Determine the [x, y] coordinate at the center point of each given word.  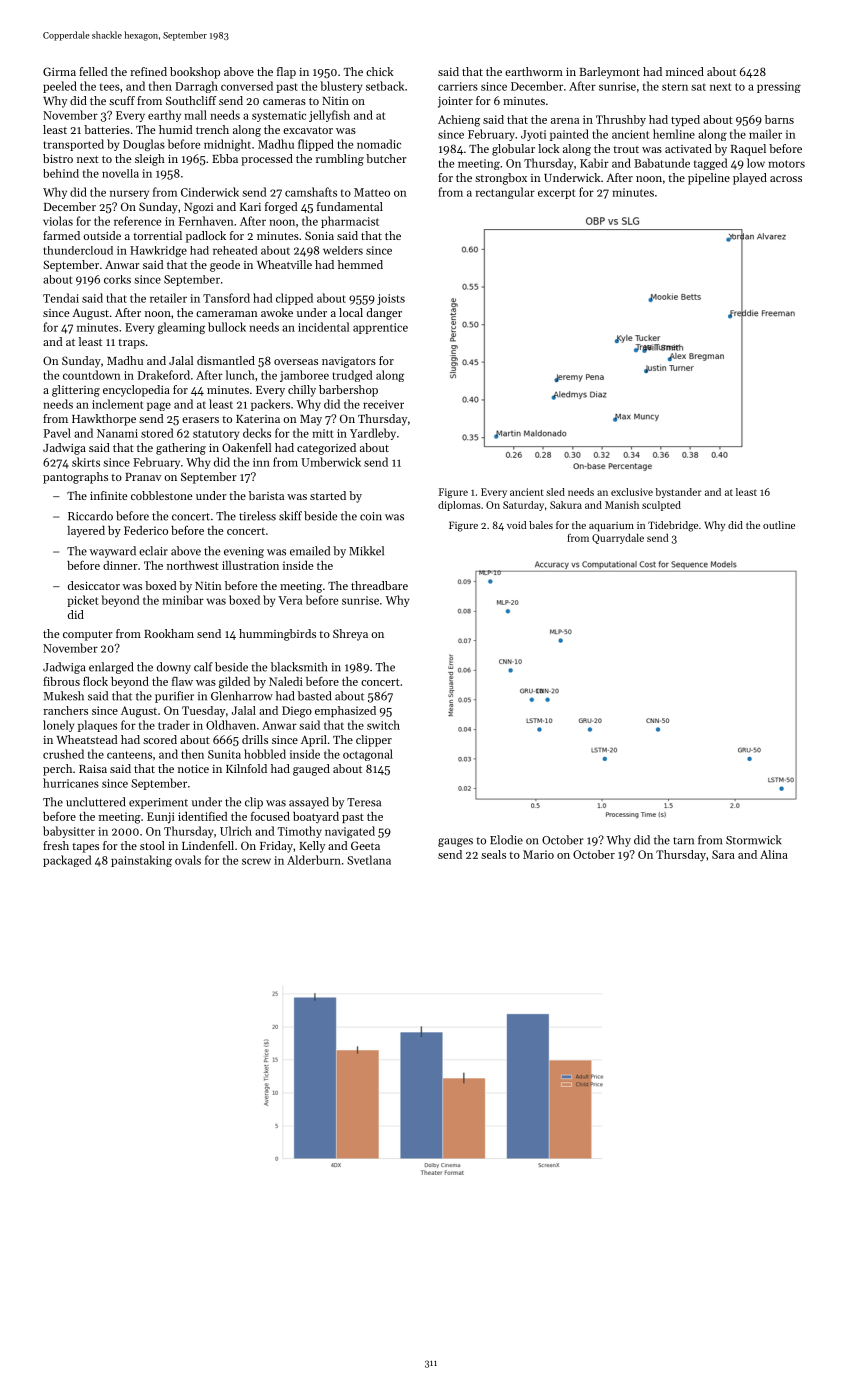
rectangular [505, 193]
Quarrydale [618, 539]
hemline [674, 134]
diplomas [459, 506]
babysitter [69, 832]
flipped [316, 145]
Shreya [350, 635]
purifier [174, 697]
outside [102, 235]
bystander [679, 493]
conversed [247, 86]
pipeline [709, 179]
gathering [181, 449]
